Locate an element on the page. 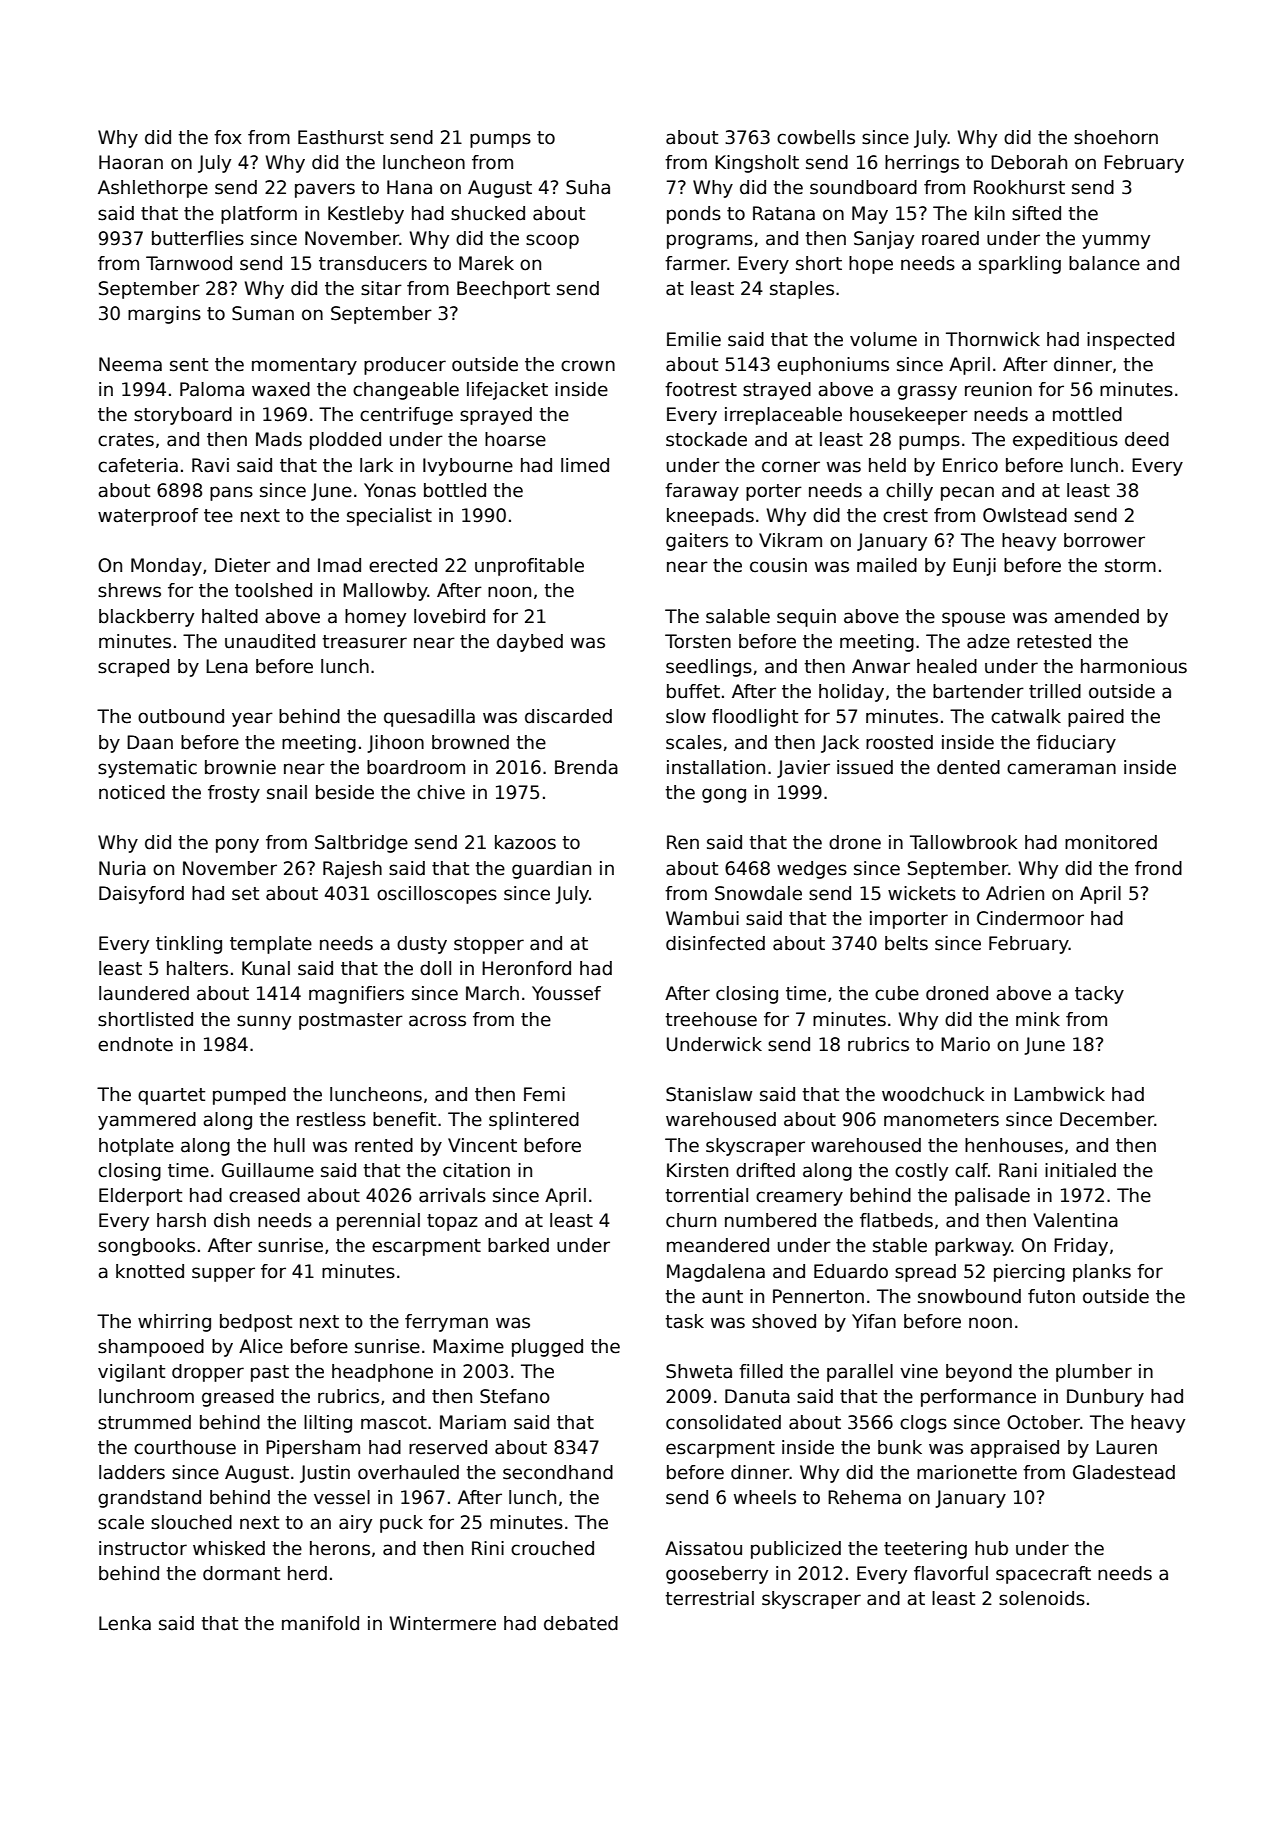 Image resolution: width=1287 pixels, height=1821 pixels. browned is located at coordinates (470, 742).
